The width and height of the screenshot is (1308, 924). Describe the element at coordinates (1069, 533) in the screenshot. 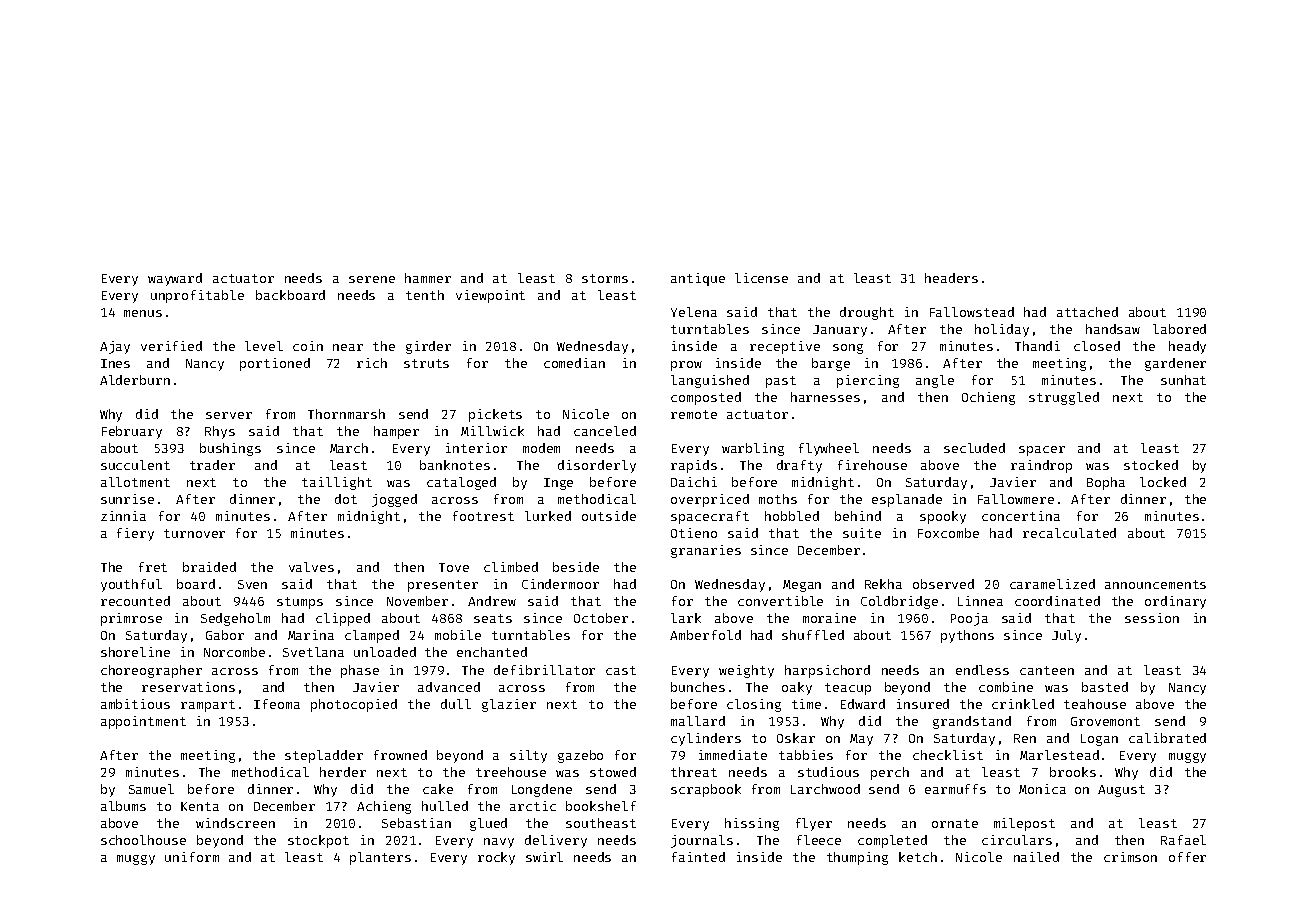

I see `recalculated` at that location.
